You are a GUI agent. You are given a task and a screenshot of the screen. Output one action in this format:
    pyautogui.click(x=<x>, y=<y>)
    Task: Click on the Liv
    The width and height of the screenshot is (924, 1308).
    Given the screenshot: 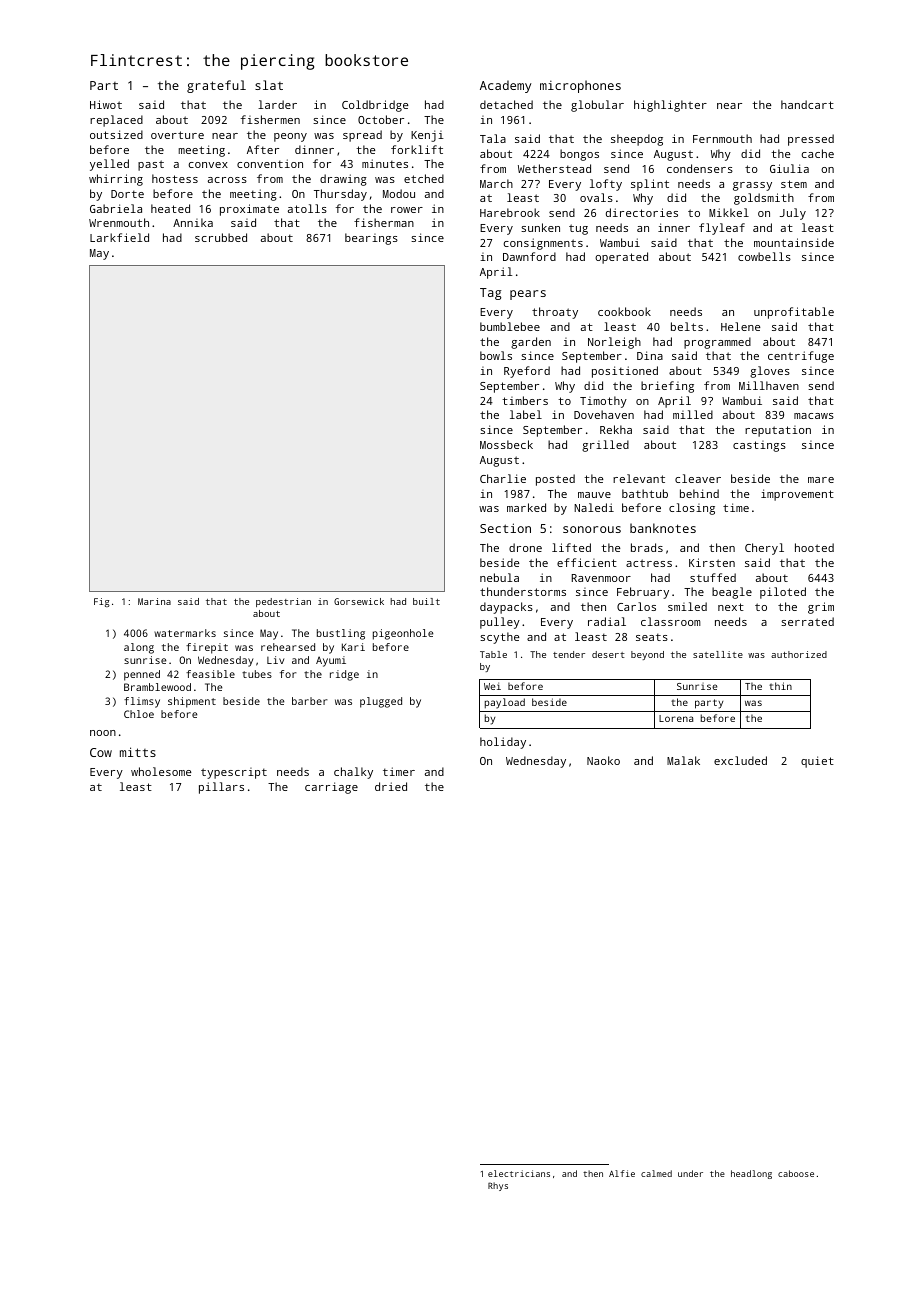 What is the action you would take?
    pyautogui.click(x=275, y=660)
